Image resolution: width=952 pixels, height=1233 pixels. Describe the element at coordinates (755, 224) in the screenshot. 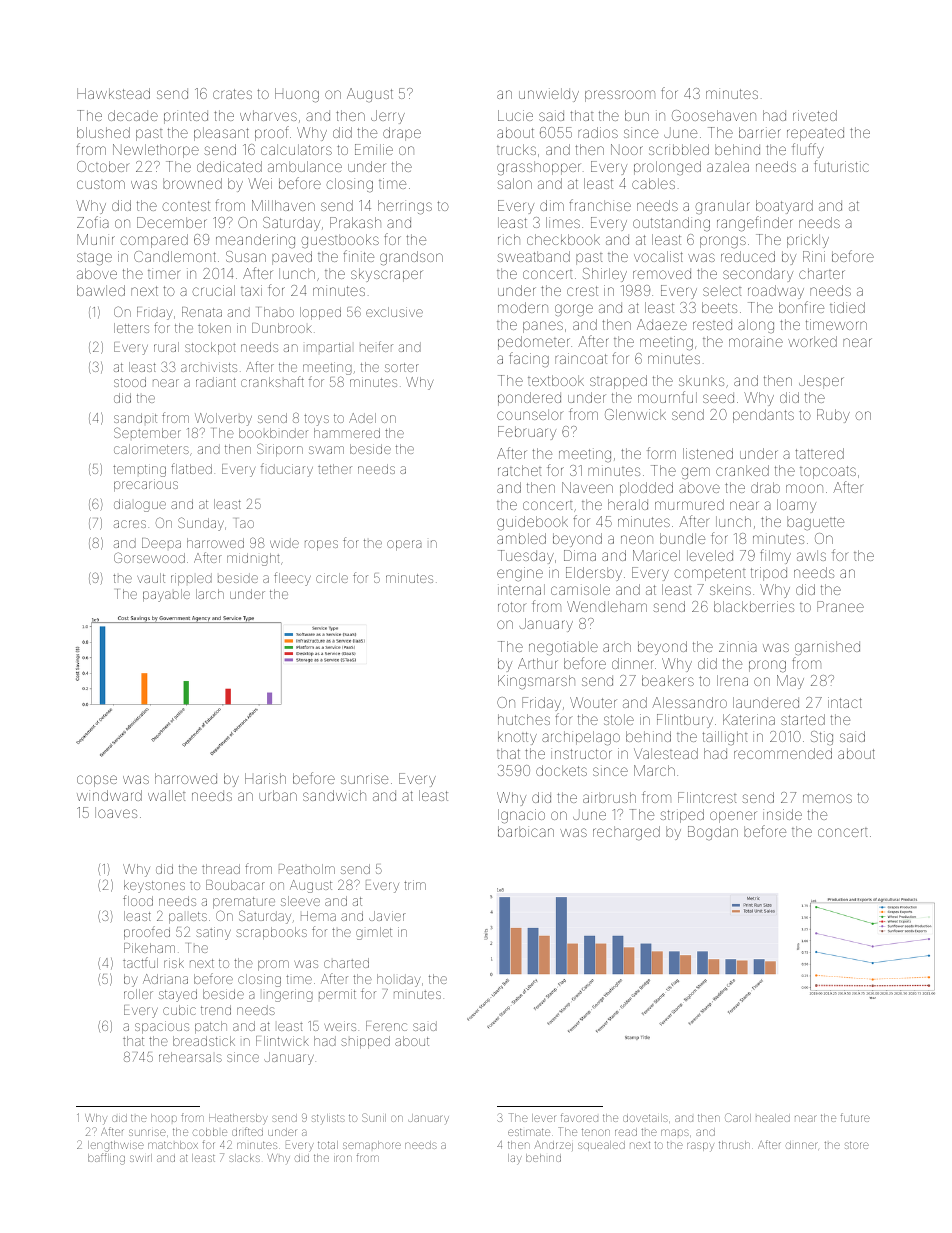

I see `rangefinder` at that location.
